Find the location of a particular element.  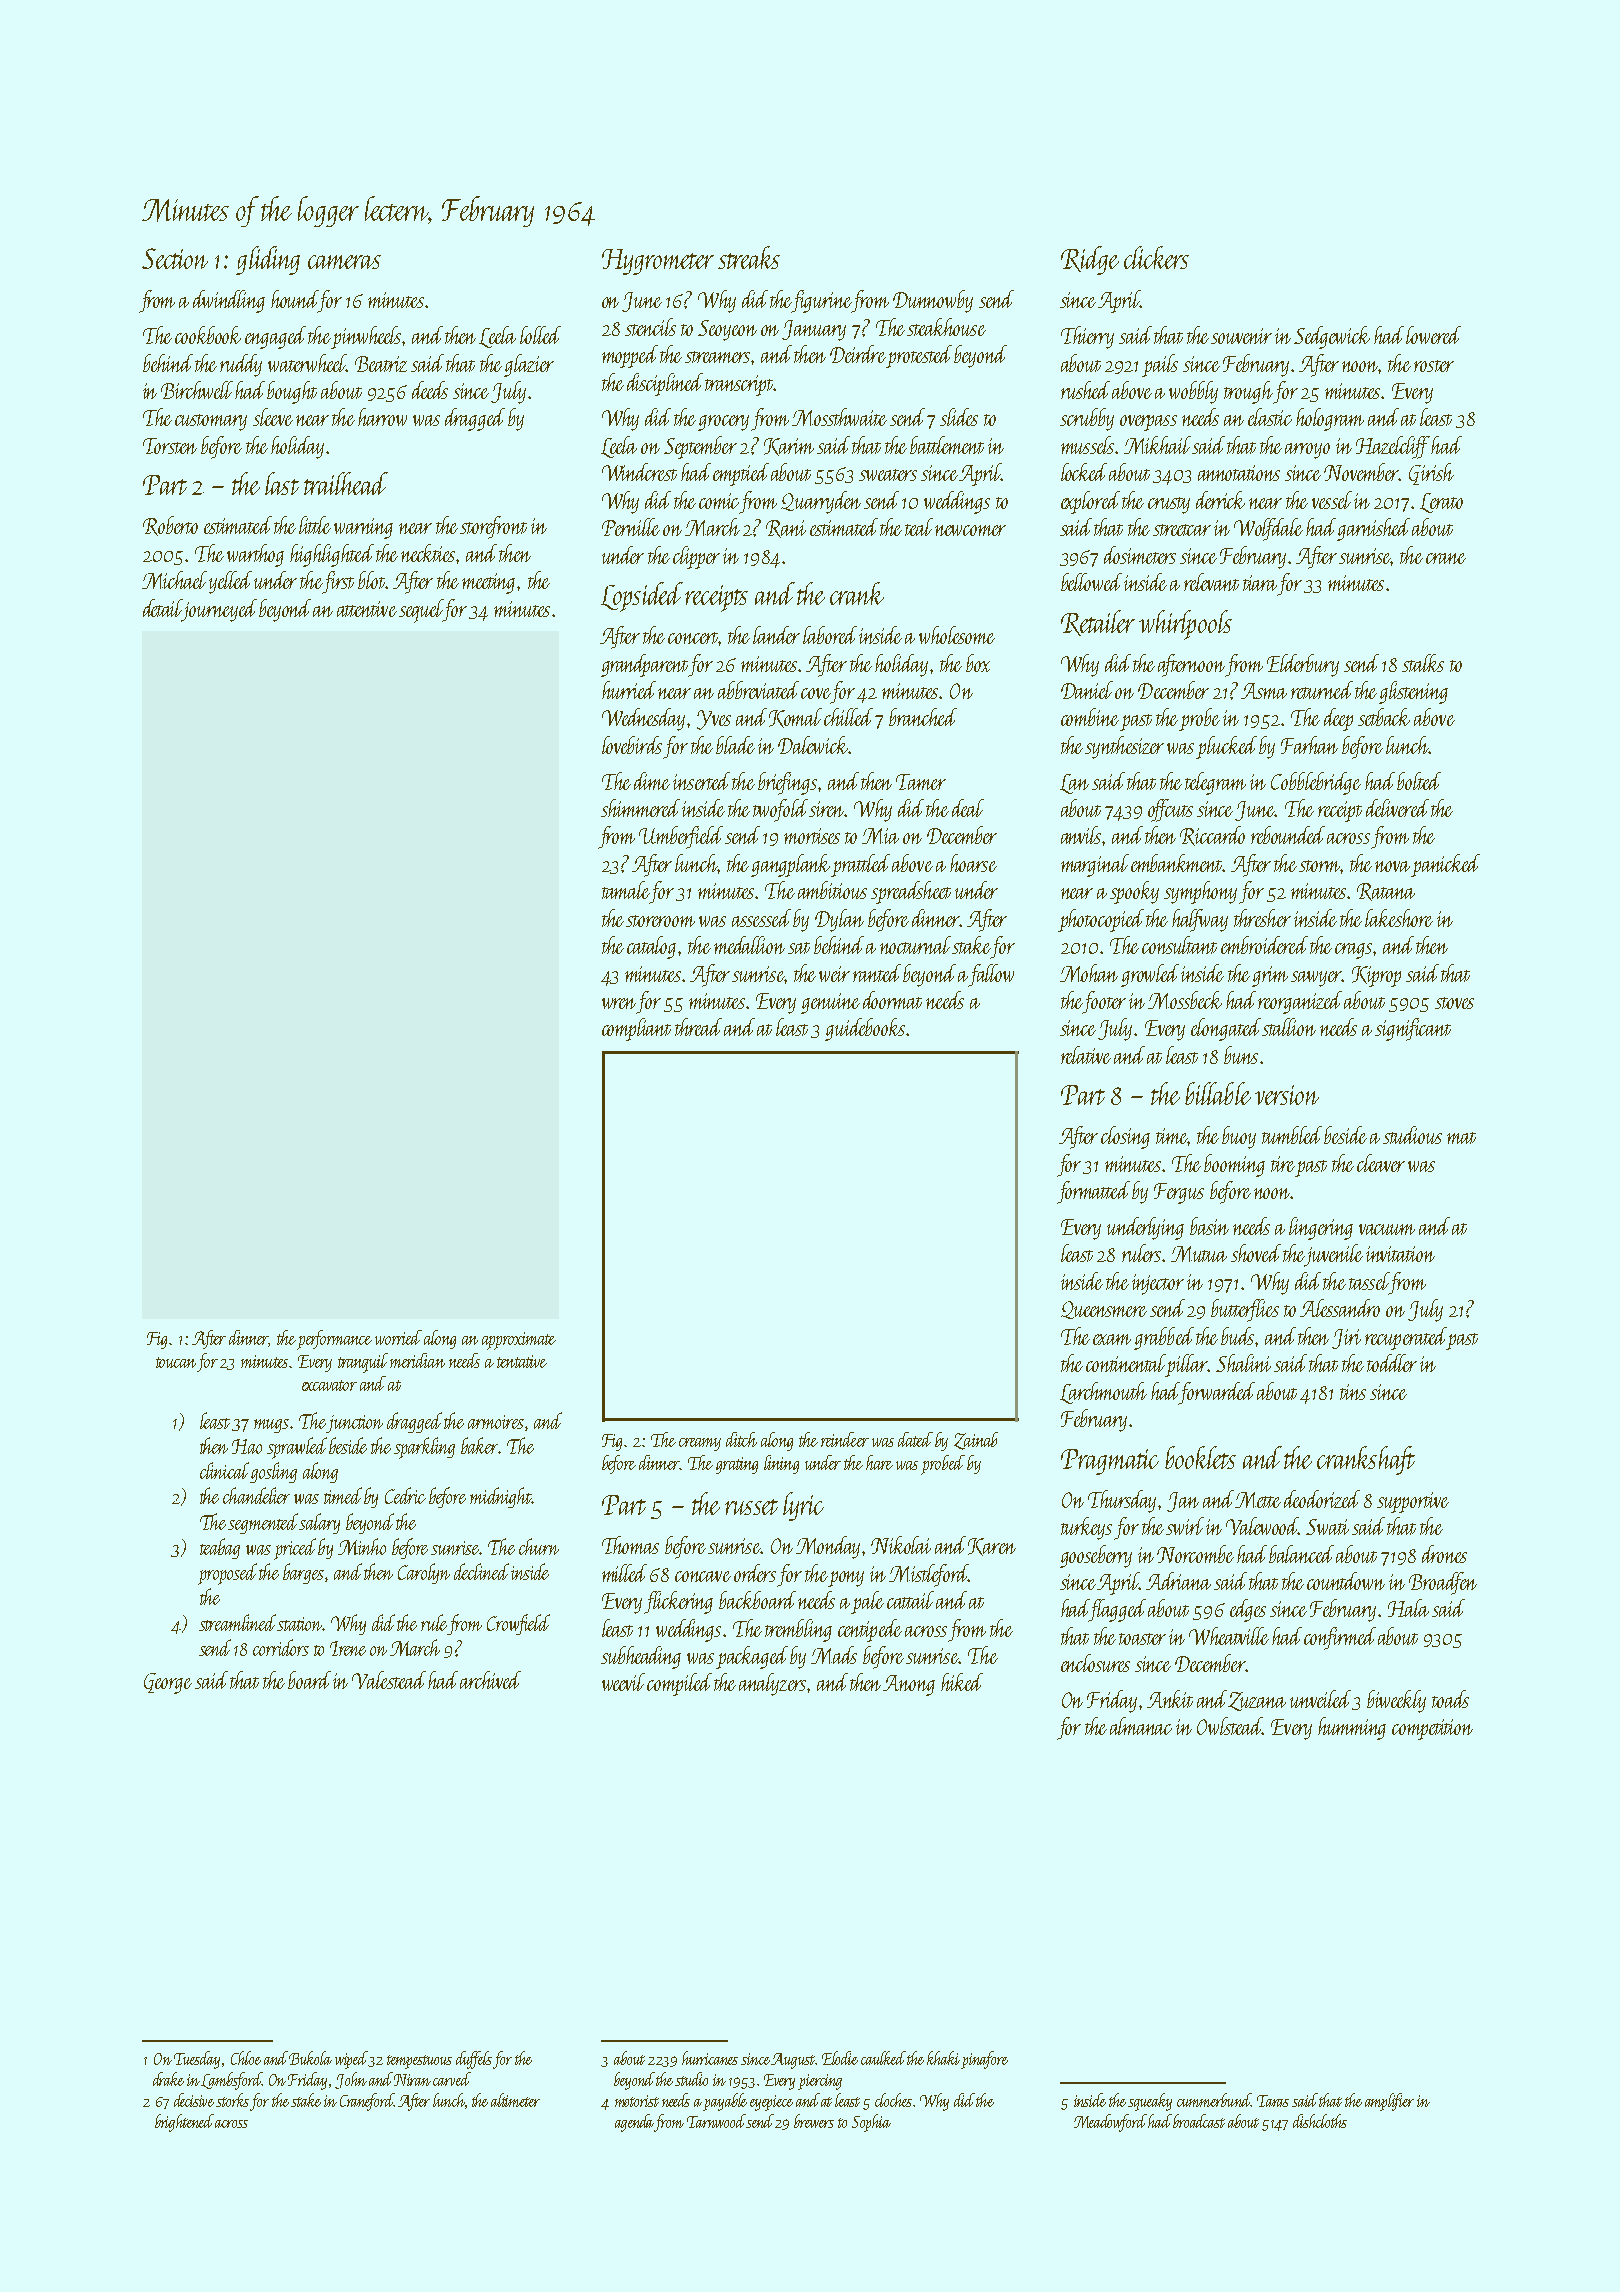

dishcloths is located at coordinates (1320, 2121).
